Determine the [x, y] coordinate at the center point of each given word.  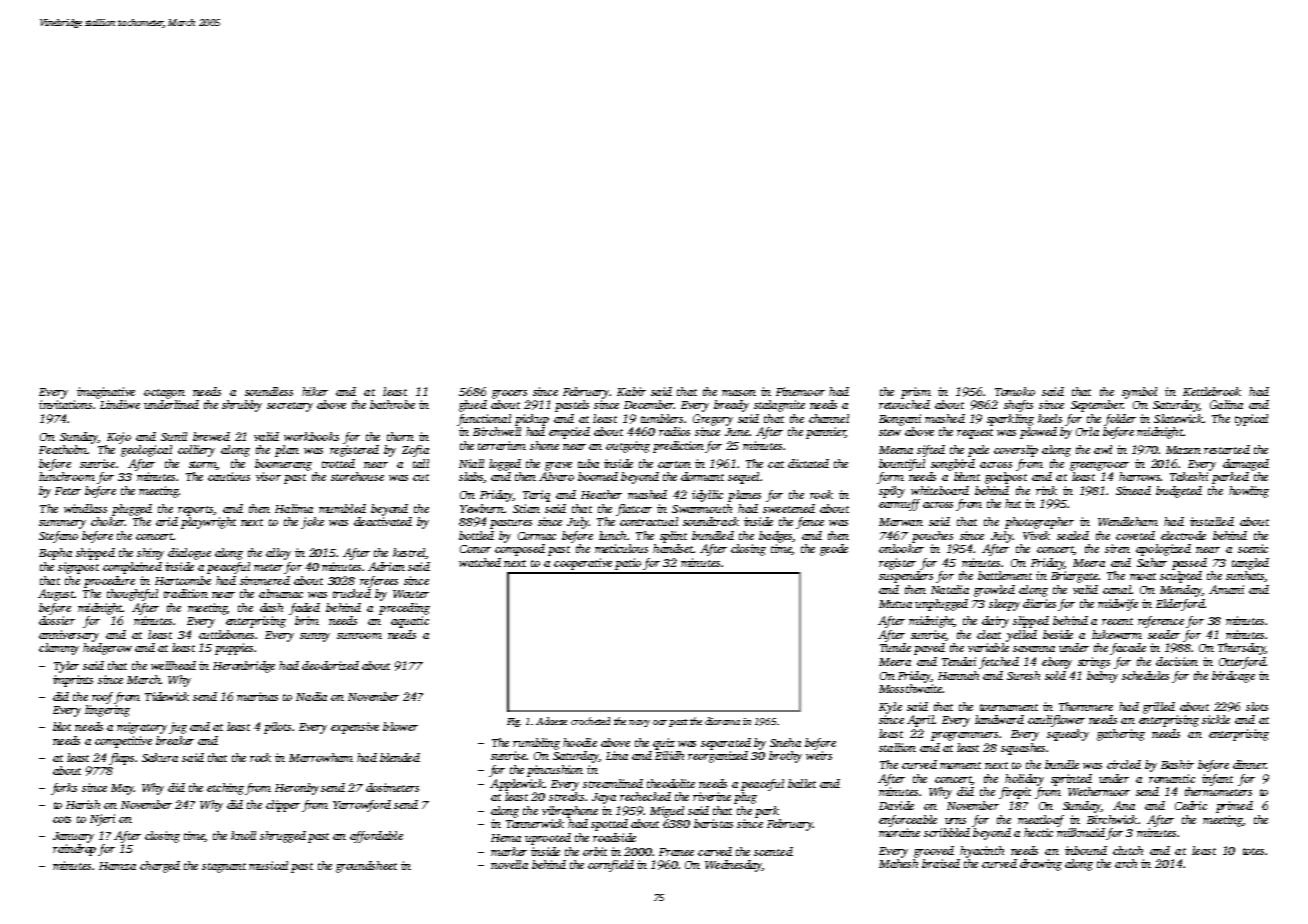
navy [639, 723]
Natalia [950, 589]
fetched [999, 663]
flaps [121, 759]
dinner [1249, 764]
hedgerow [107, 649]
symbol [1139, 393]
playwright [208, 523]
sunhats [1245, 576]
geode [834, 550]
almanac [281, 593]
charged [160, 867]
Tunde [895, 647]
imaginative [106, 393]
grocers [509, 394]
